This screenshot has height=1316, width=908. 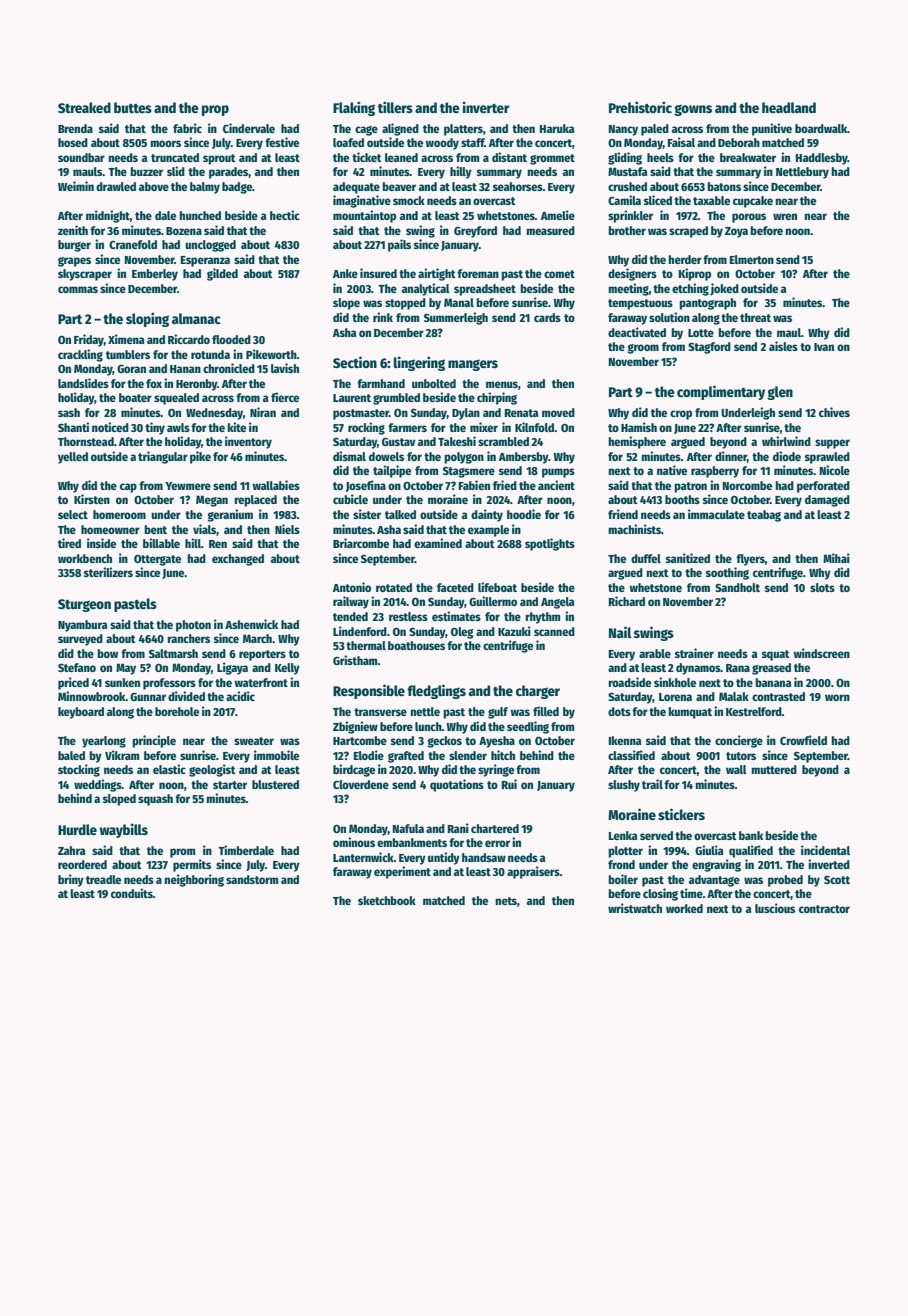 I want to click on Josefina, so click(x=366, y=486).
